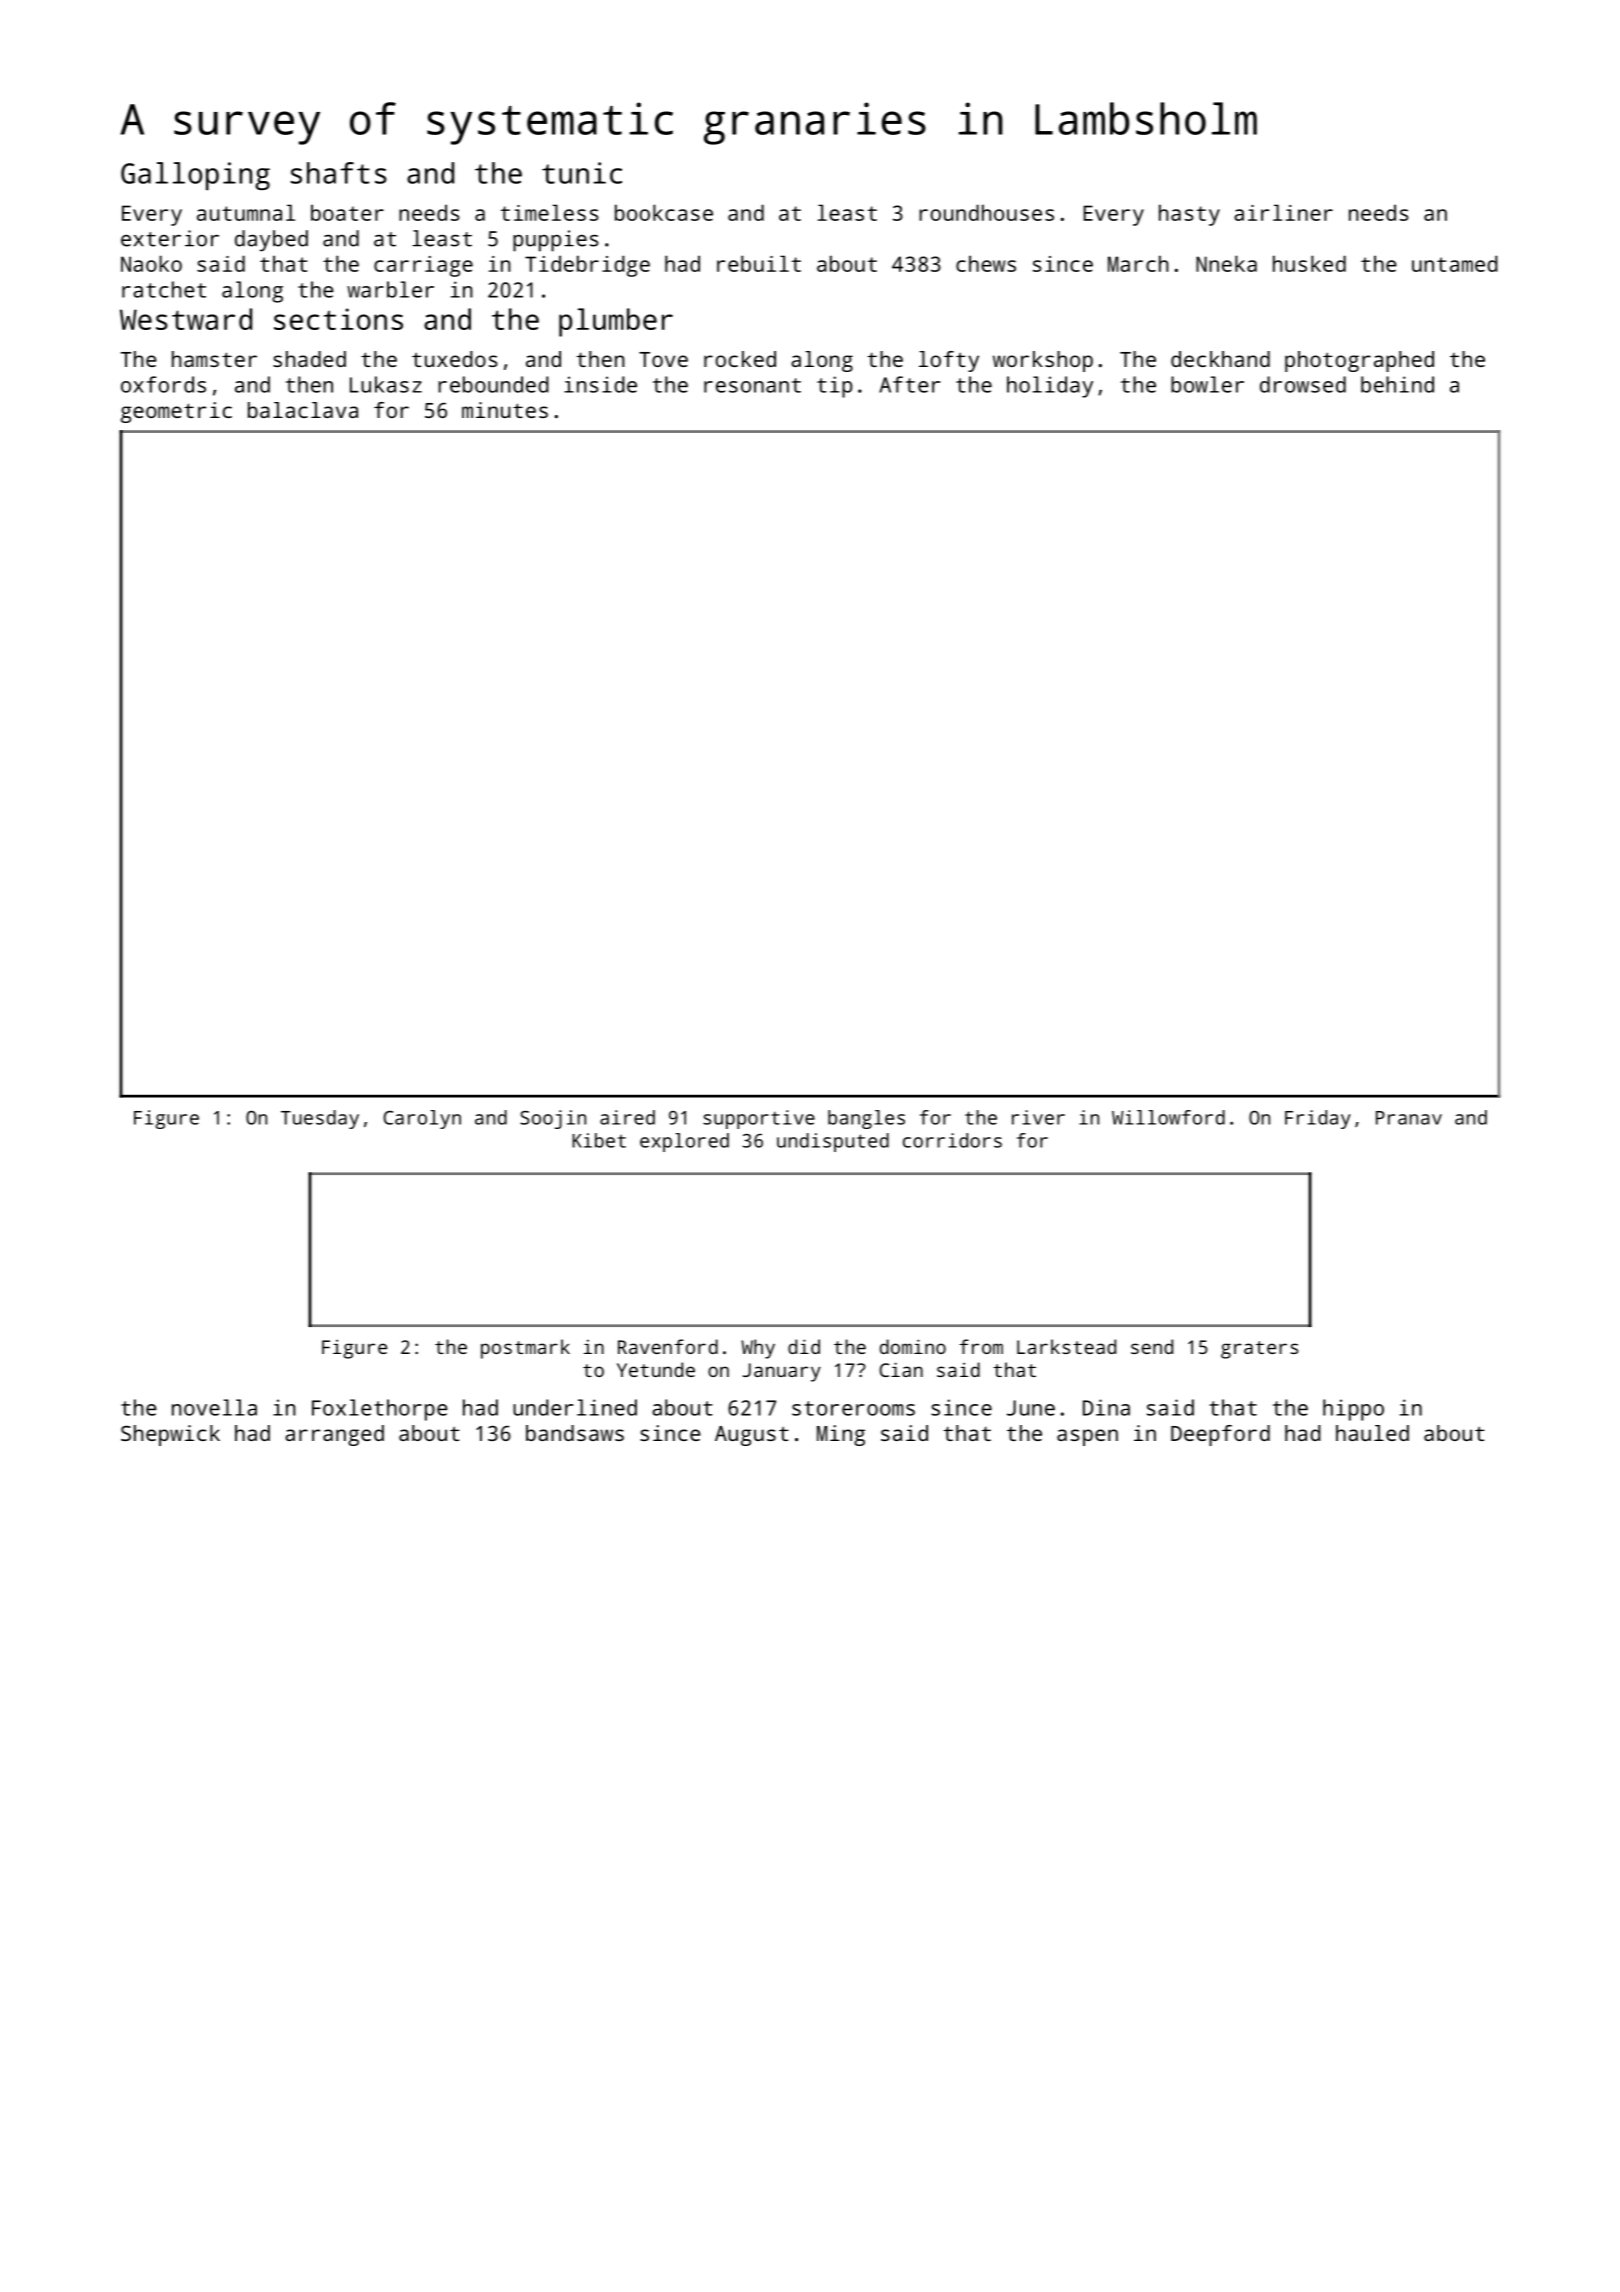  Describe the element at coordinates (1409, 1118) in the image. I see `Pranav` at that location.
